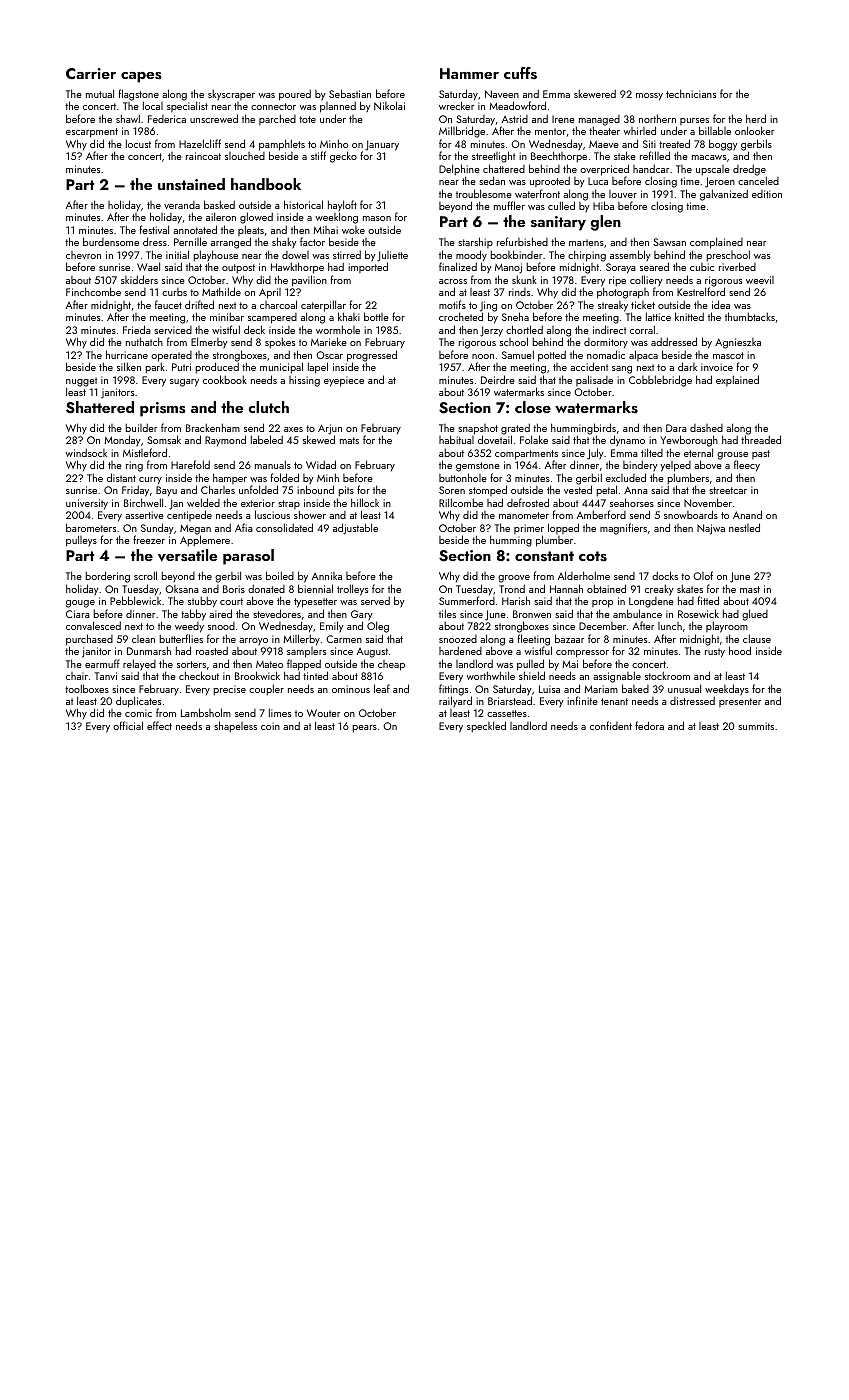 This screenshot has height=1400, width=849. What do you see at coordinates (235, 726) in the screenshot?
I see `shapeless` at bounding box center [235, 726].
